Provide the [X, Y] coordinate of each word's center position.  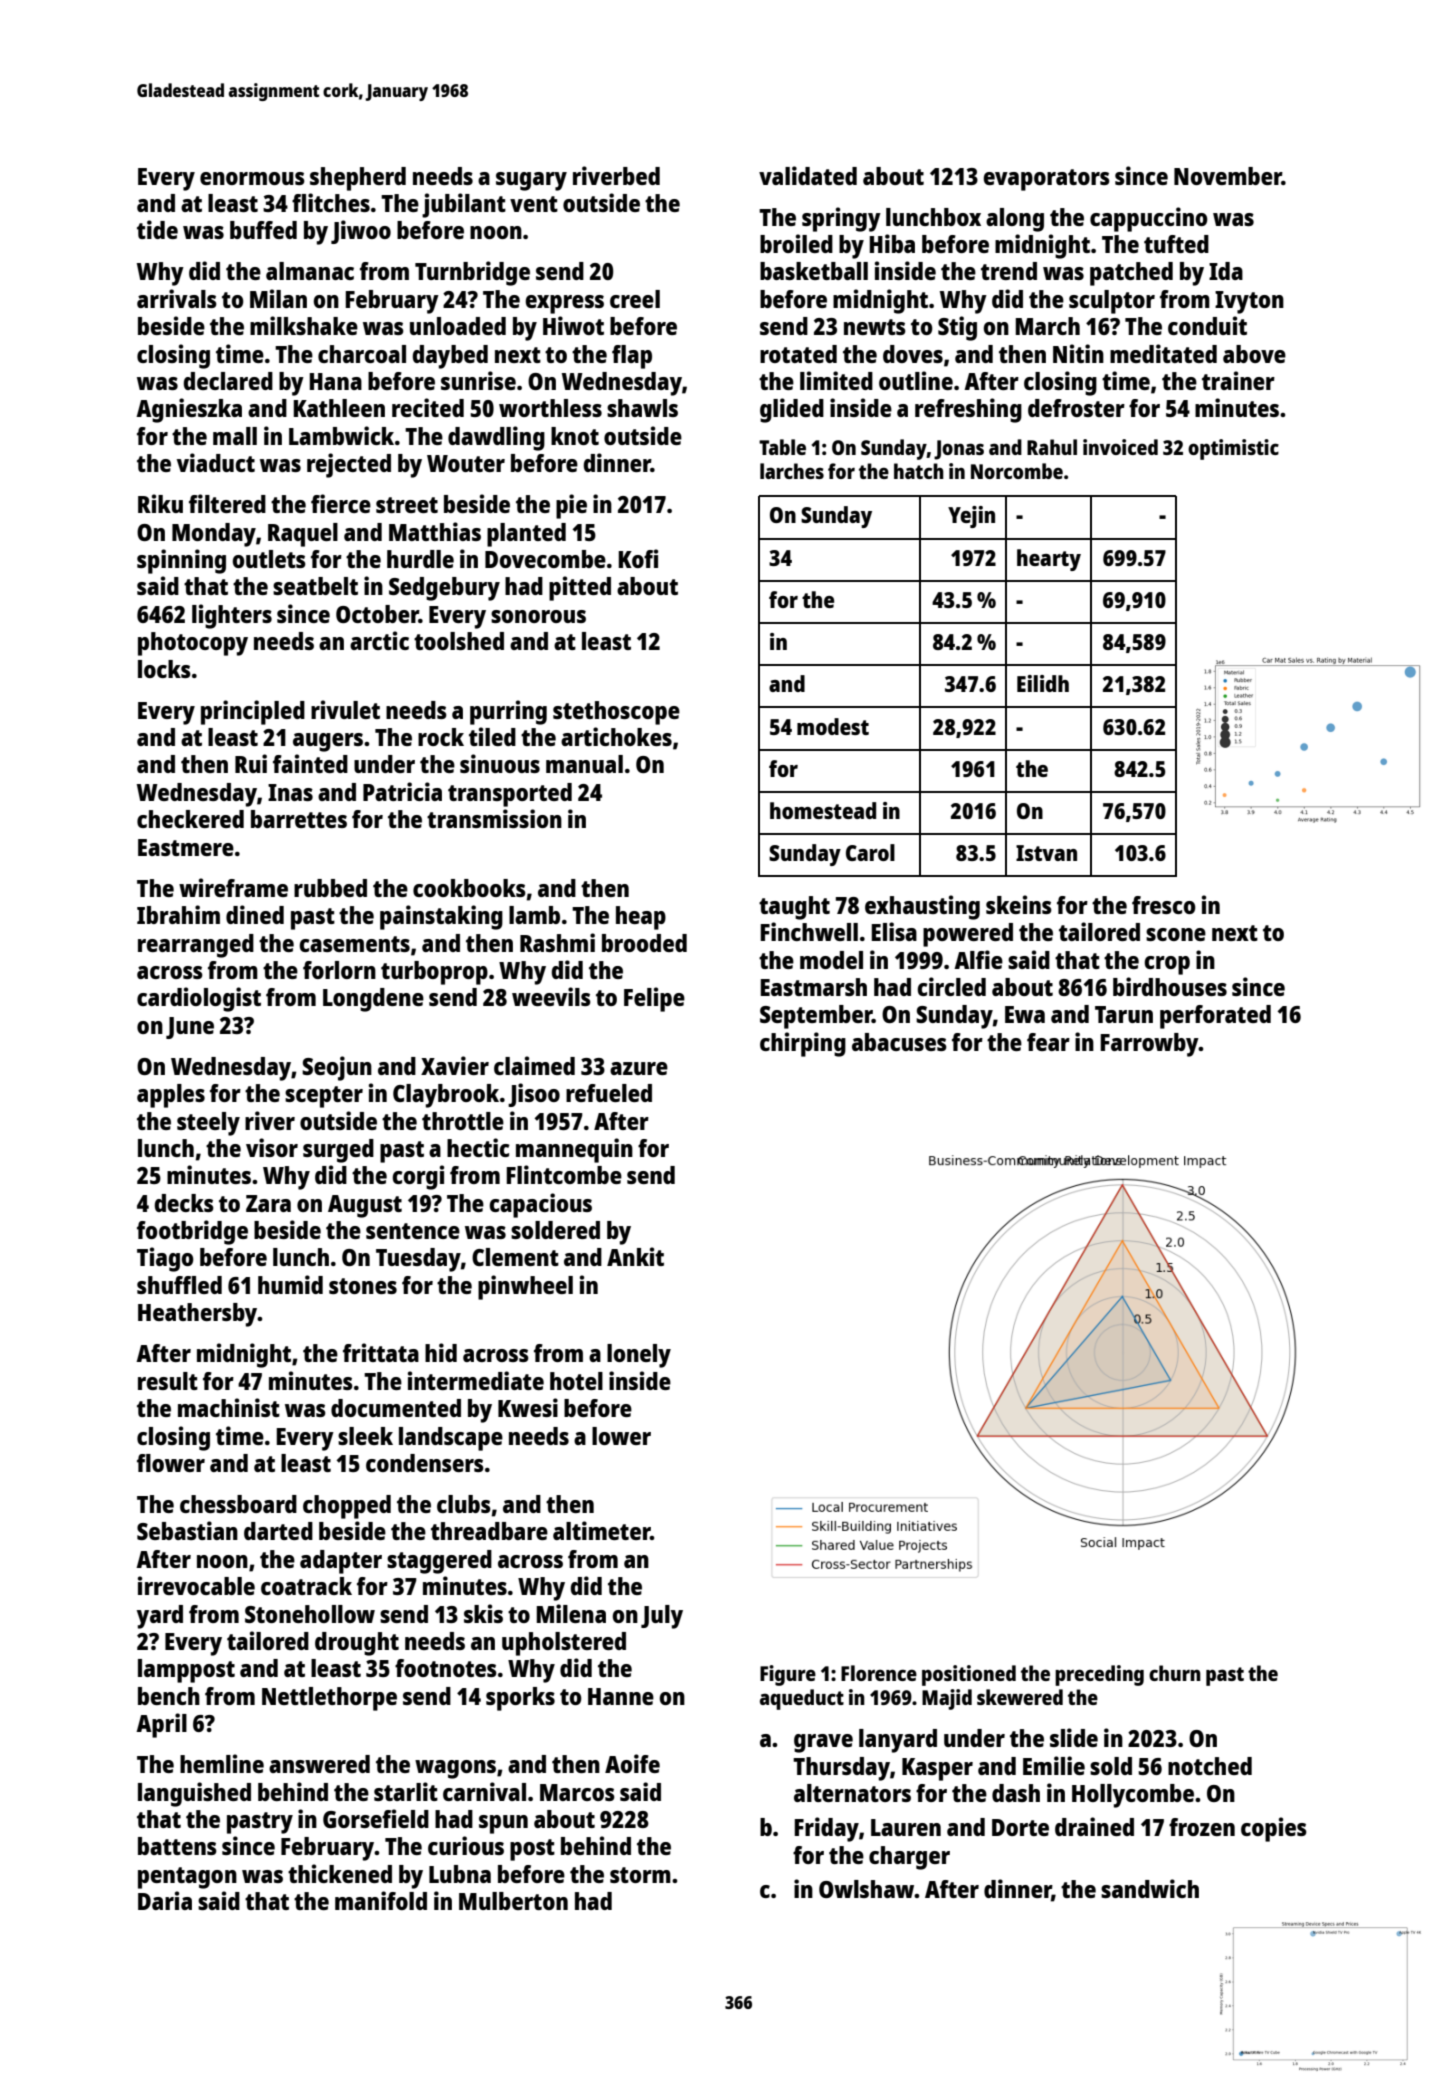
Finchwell [809, 931]
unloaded [458, 326]
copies [1274, 1829]
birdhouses [1170, 986]
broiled [796, 243]
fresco [1164, 905]
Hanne [621, 1696]
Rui [251, 763]
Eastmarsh [813, 987]
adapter [341, 1562]
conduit [1207, 325]
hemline [222, 1763]
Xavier [455, 1065]
